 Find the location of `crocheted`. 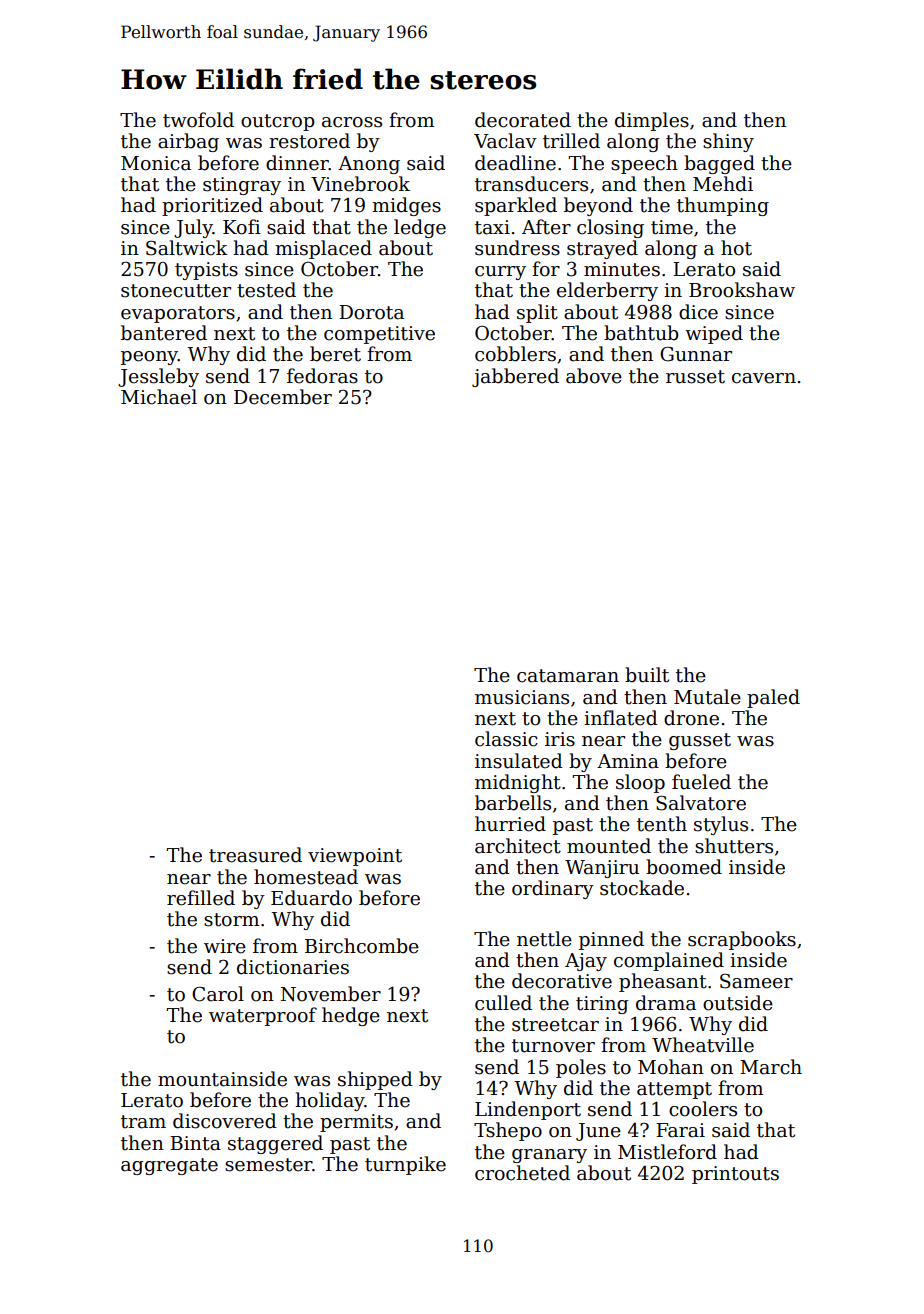

crocheted is located at coordinates (522, 1173).
